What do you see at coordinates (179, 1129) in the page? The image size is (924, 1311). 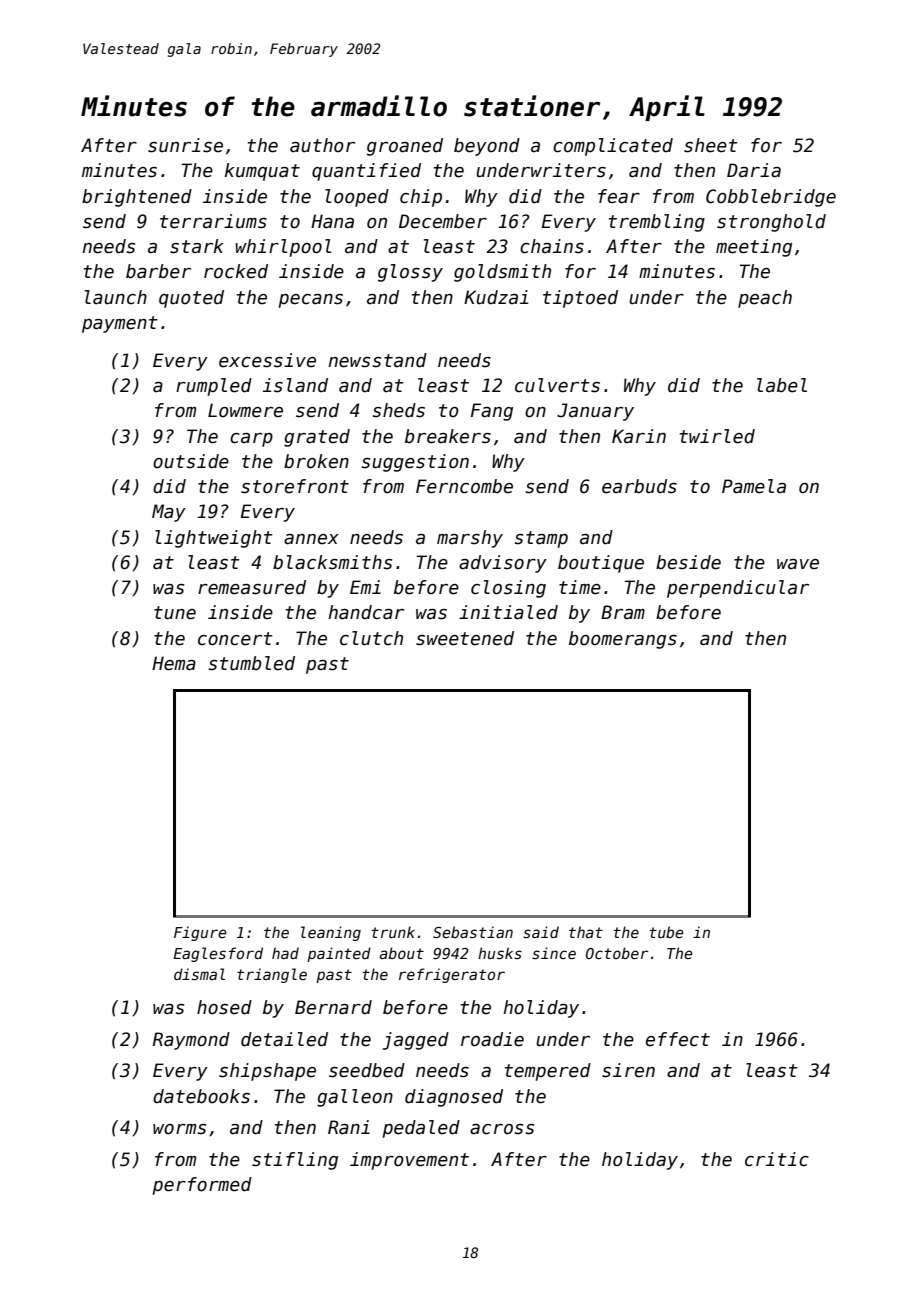 I see `worms` at bounding box center [179, 1129].
